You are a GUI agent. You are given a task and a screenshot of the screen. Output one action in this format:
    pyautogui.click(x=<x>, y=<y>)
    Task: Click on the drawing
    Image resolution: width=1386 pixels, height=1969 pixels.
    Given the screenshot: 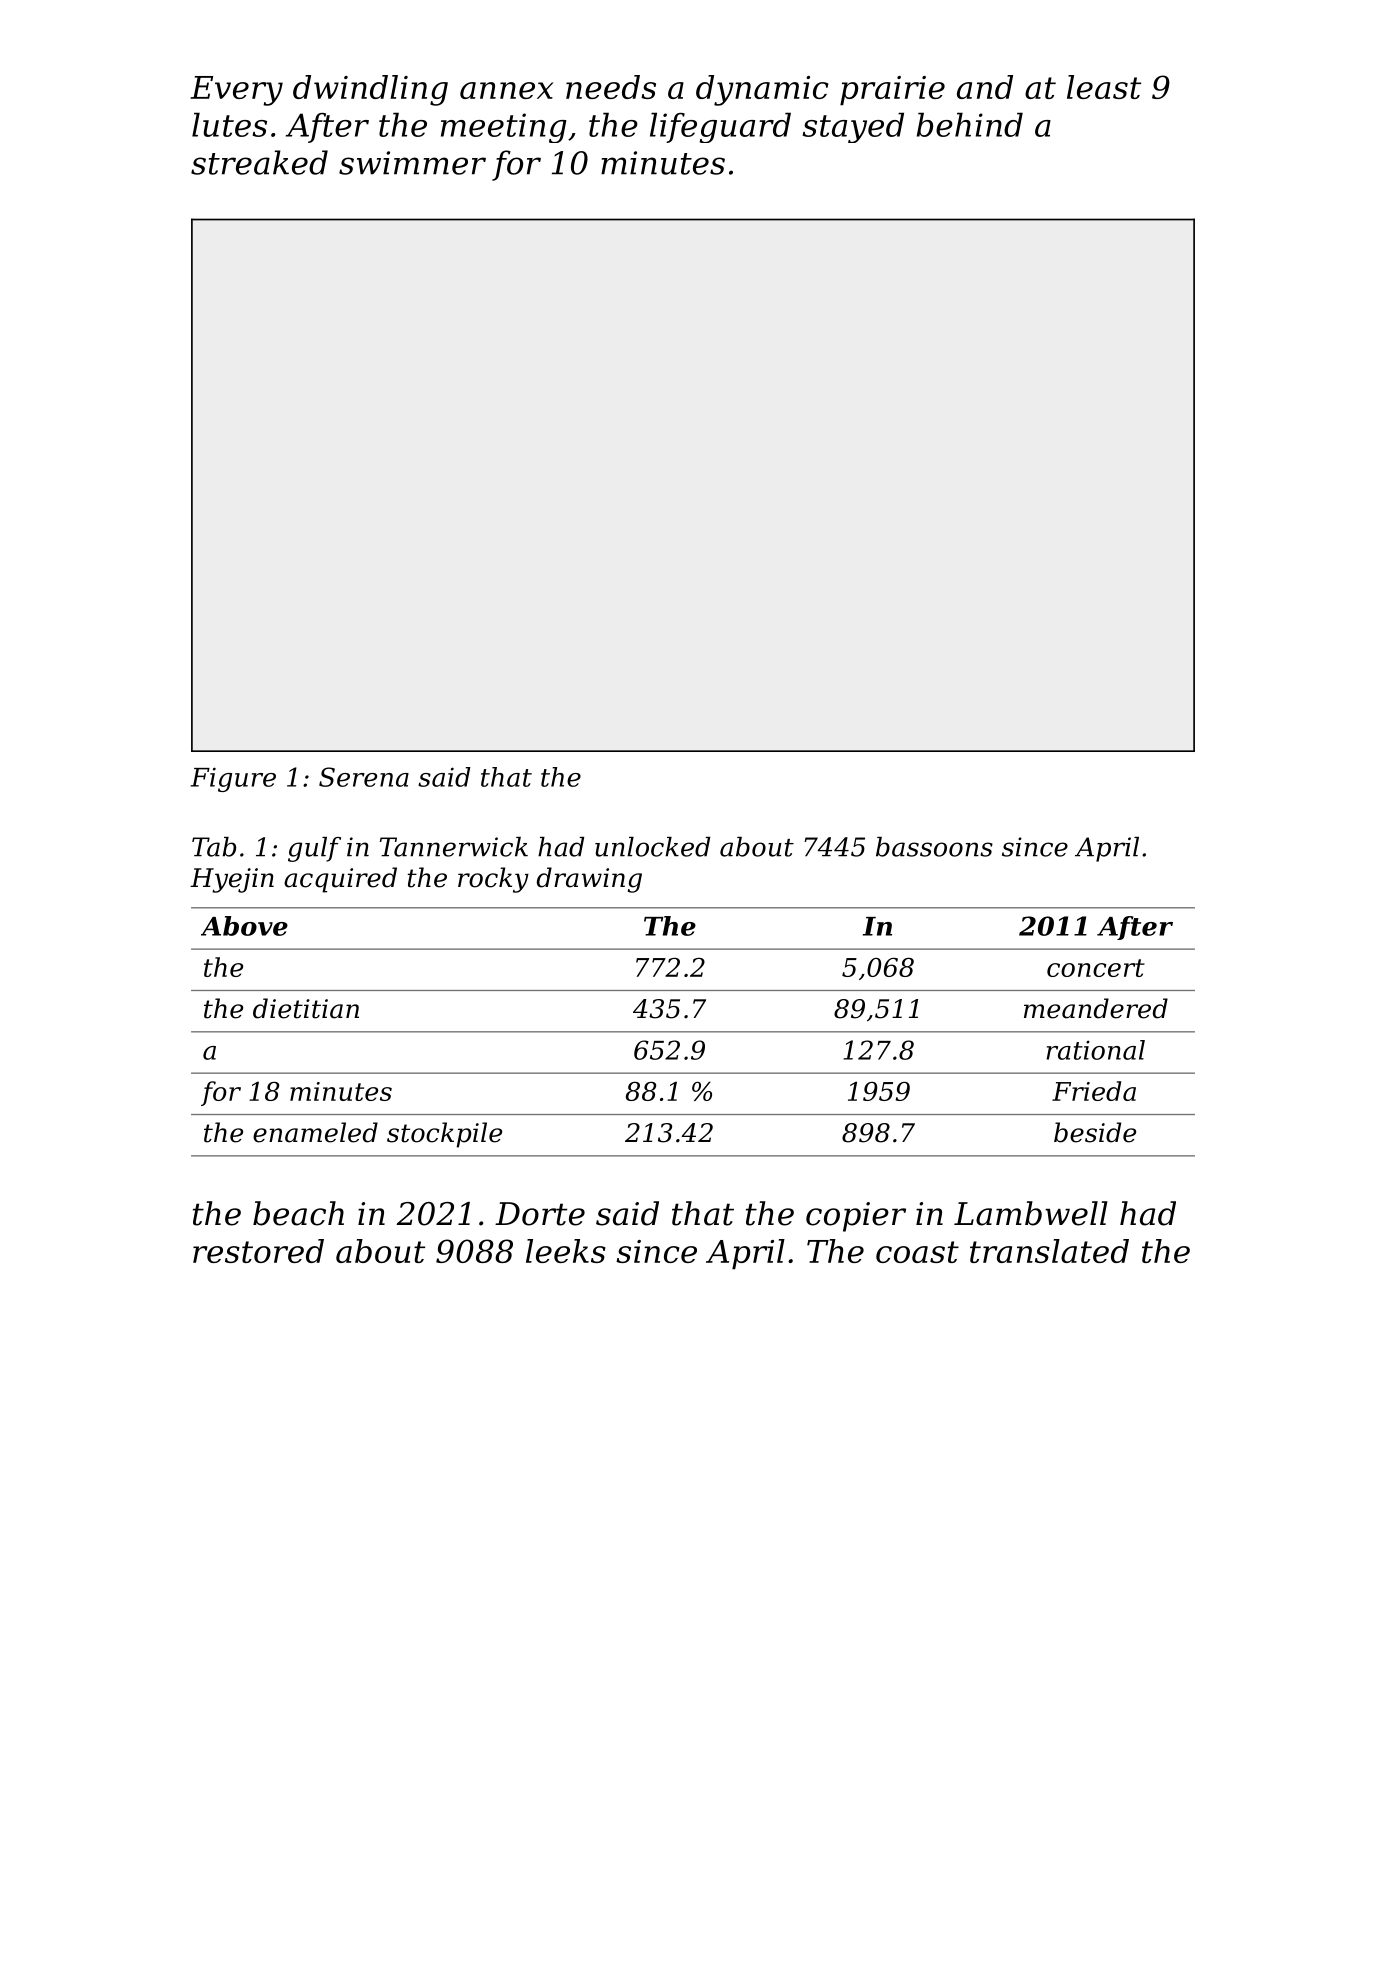 What is the action you would take?
    pyautogui.click(x=589, y=880)
